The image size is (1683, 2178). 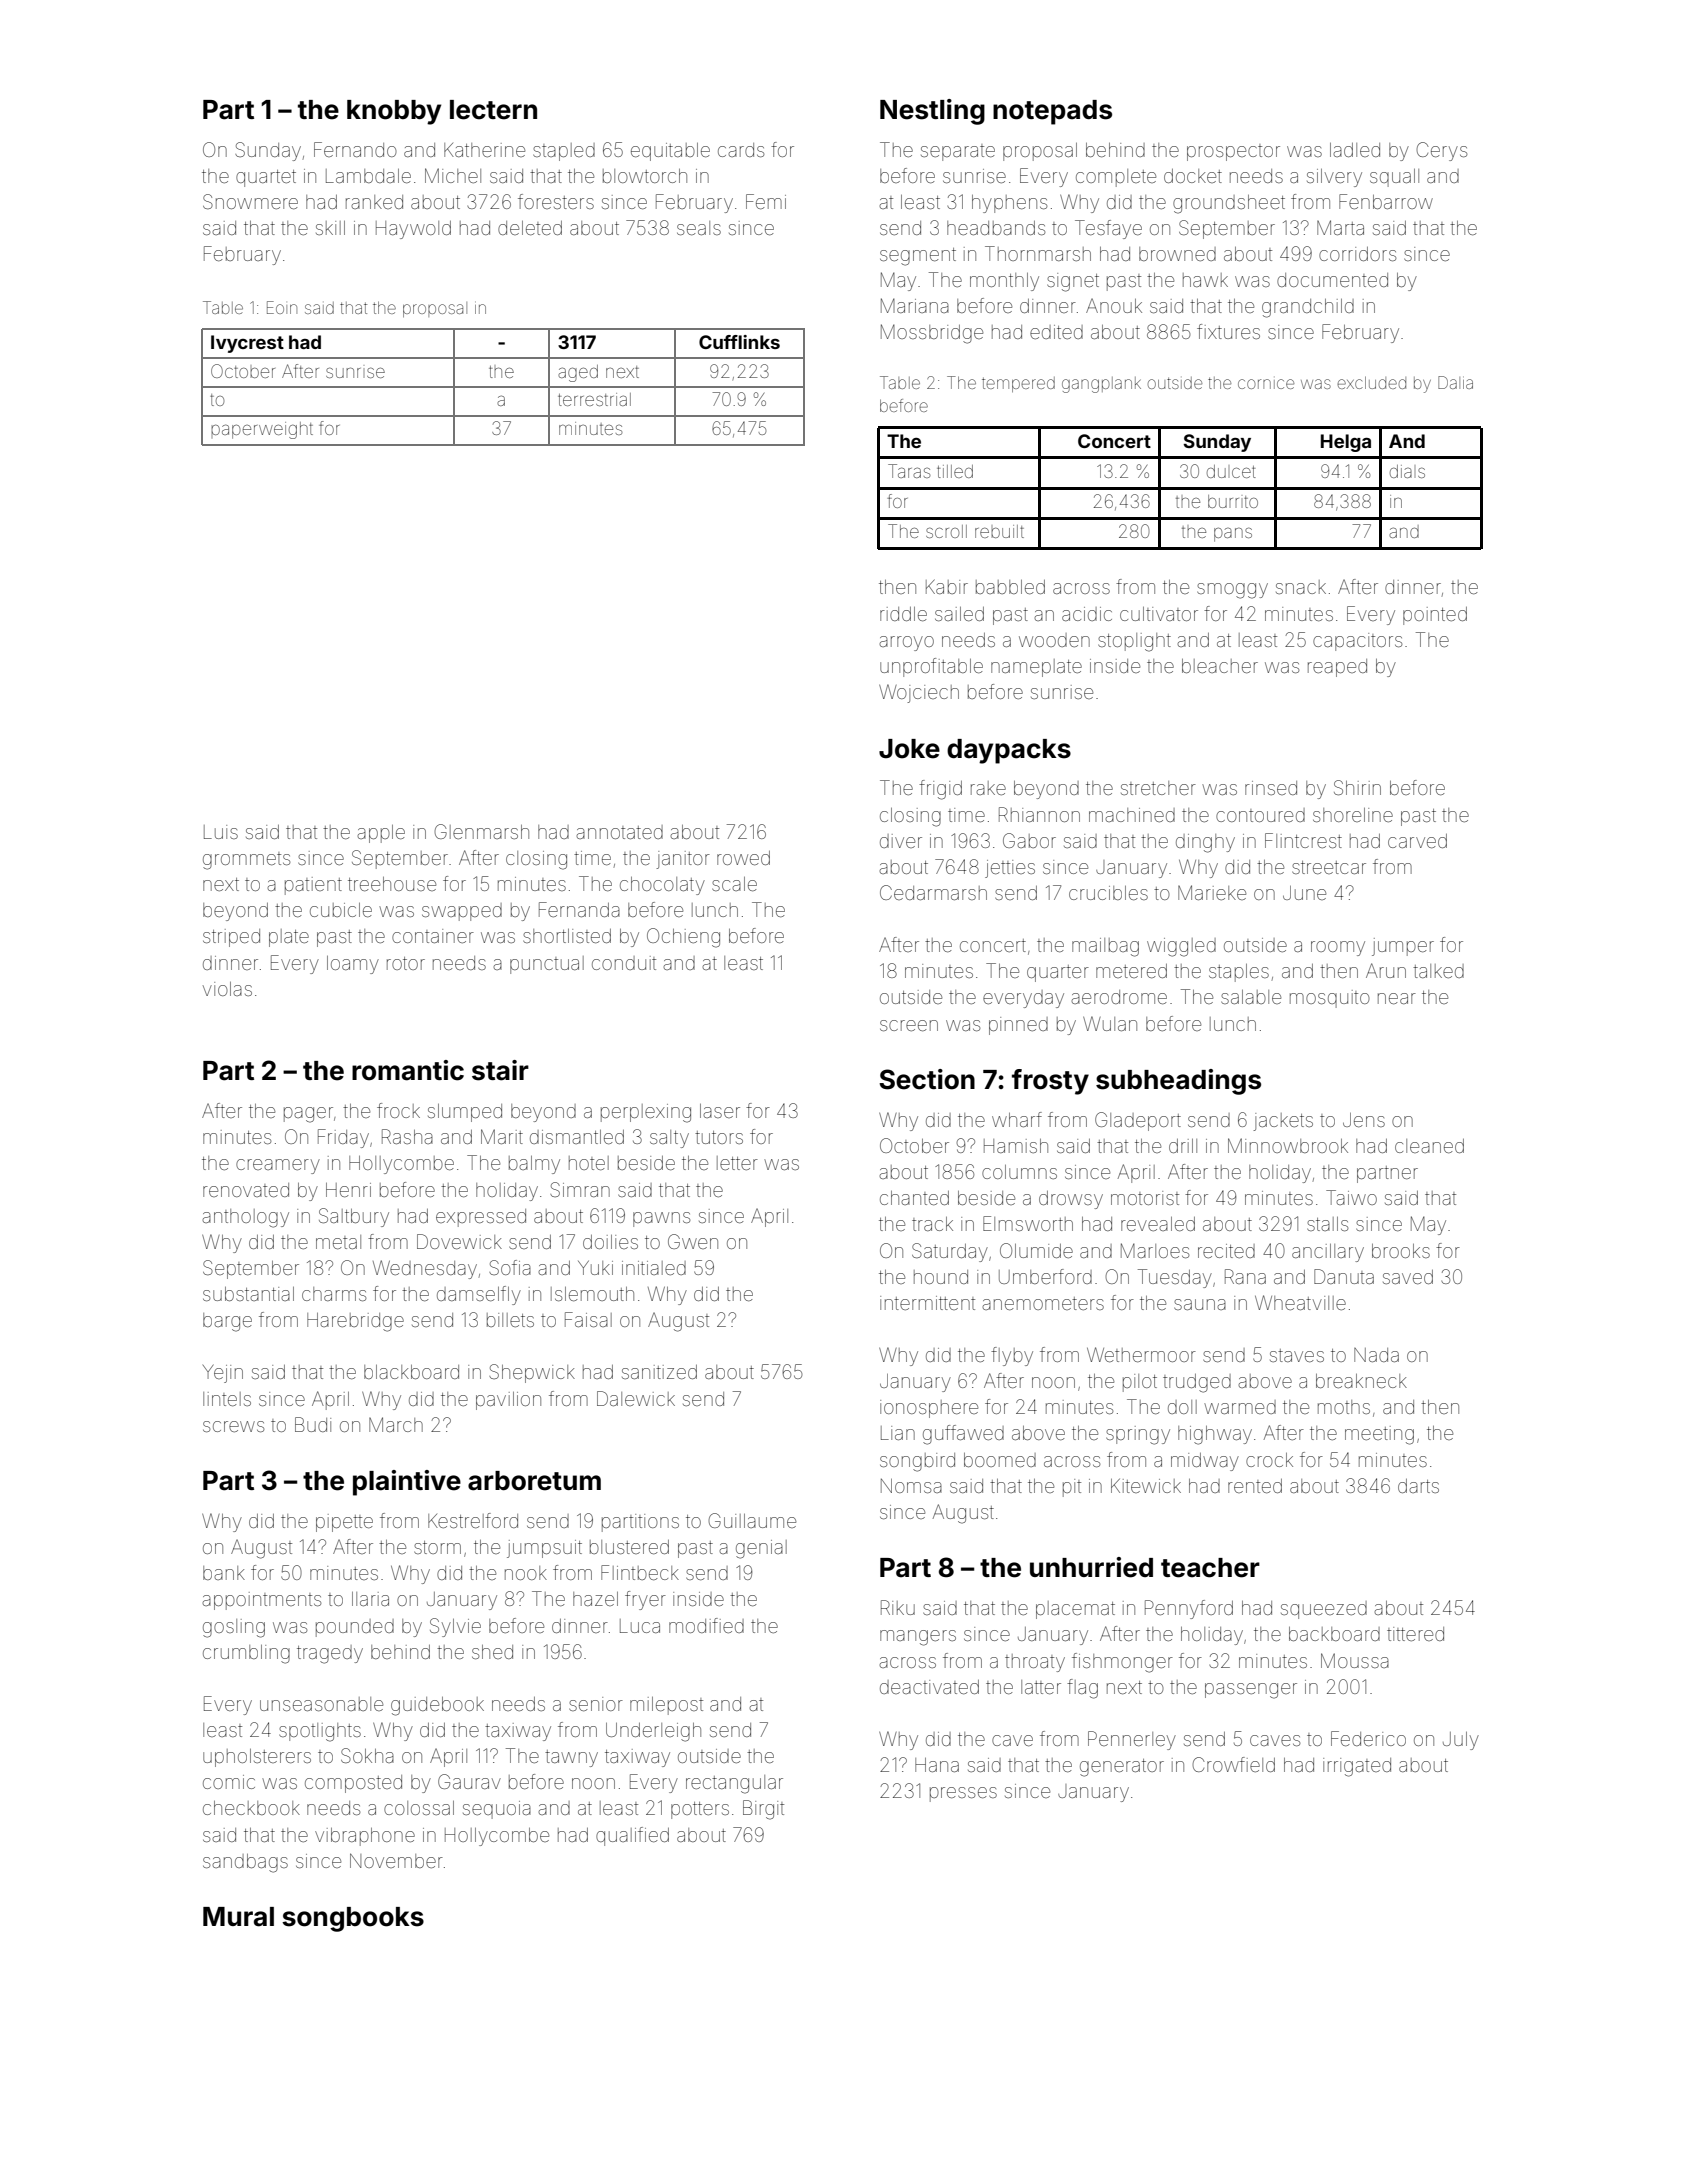 What do you see at coordinates (1271, 788) in the screenshot?
I see `rinsed` at bounding box center [1271, 788].
